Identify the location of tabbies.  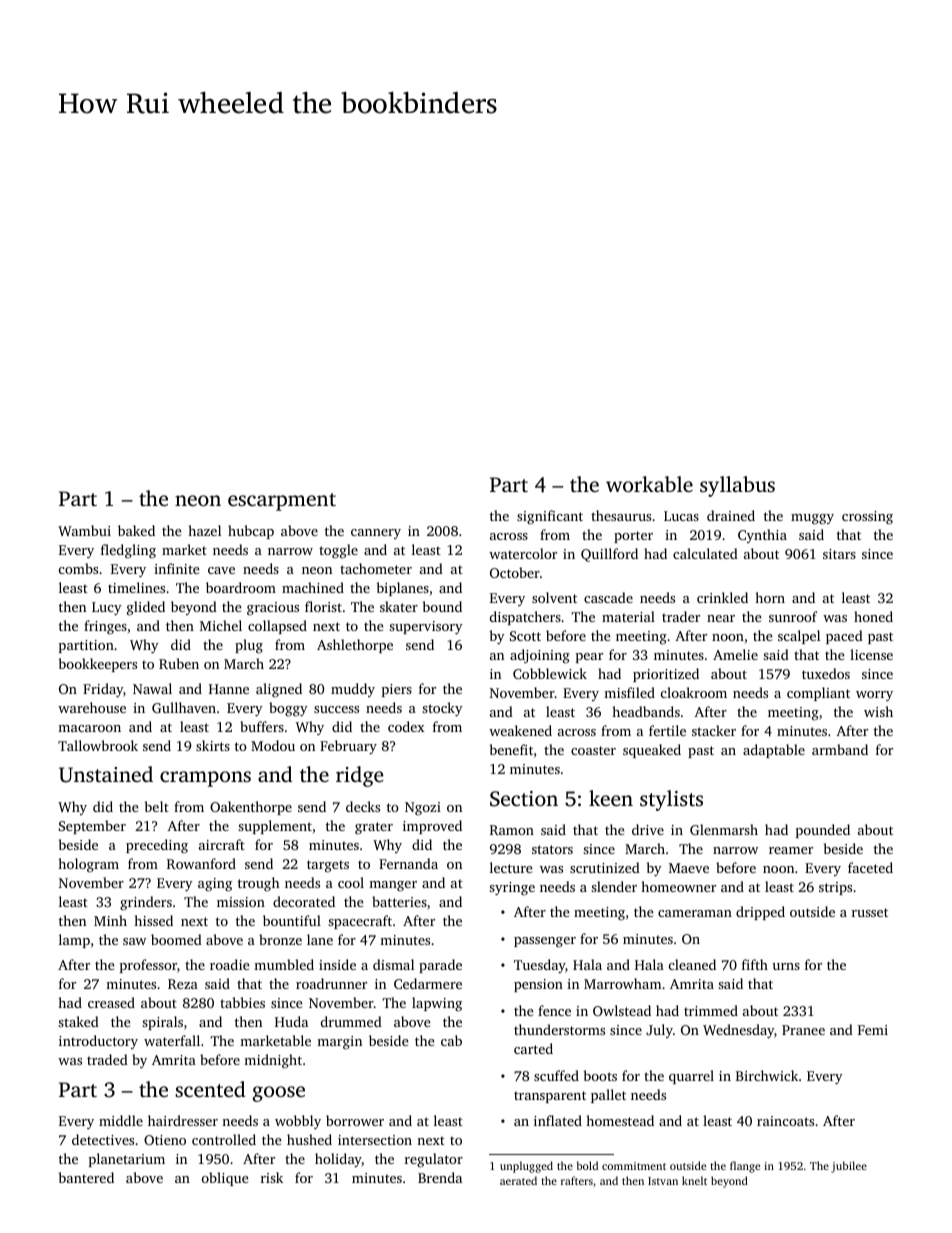
(242, 1002).
